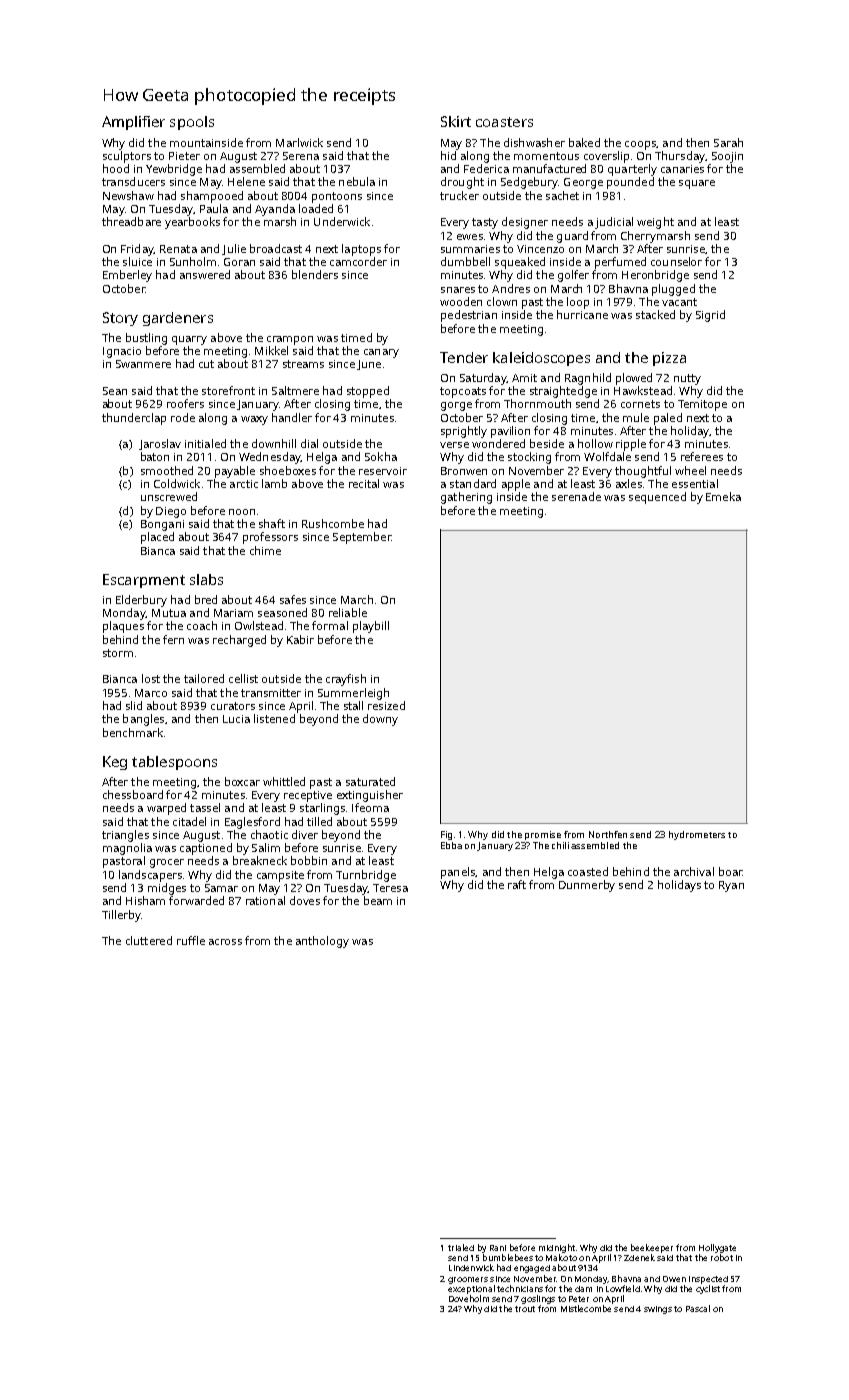 Image resolution: width=849 pixels, height=1400 pixels. What do you see at coordinates (469, 1298) in the screenshot?
I see `Doveholm` at bounding box center [469, 1298].
